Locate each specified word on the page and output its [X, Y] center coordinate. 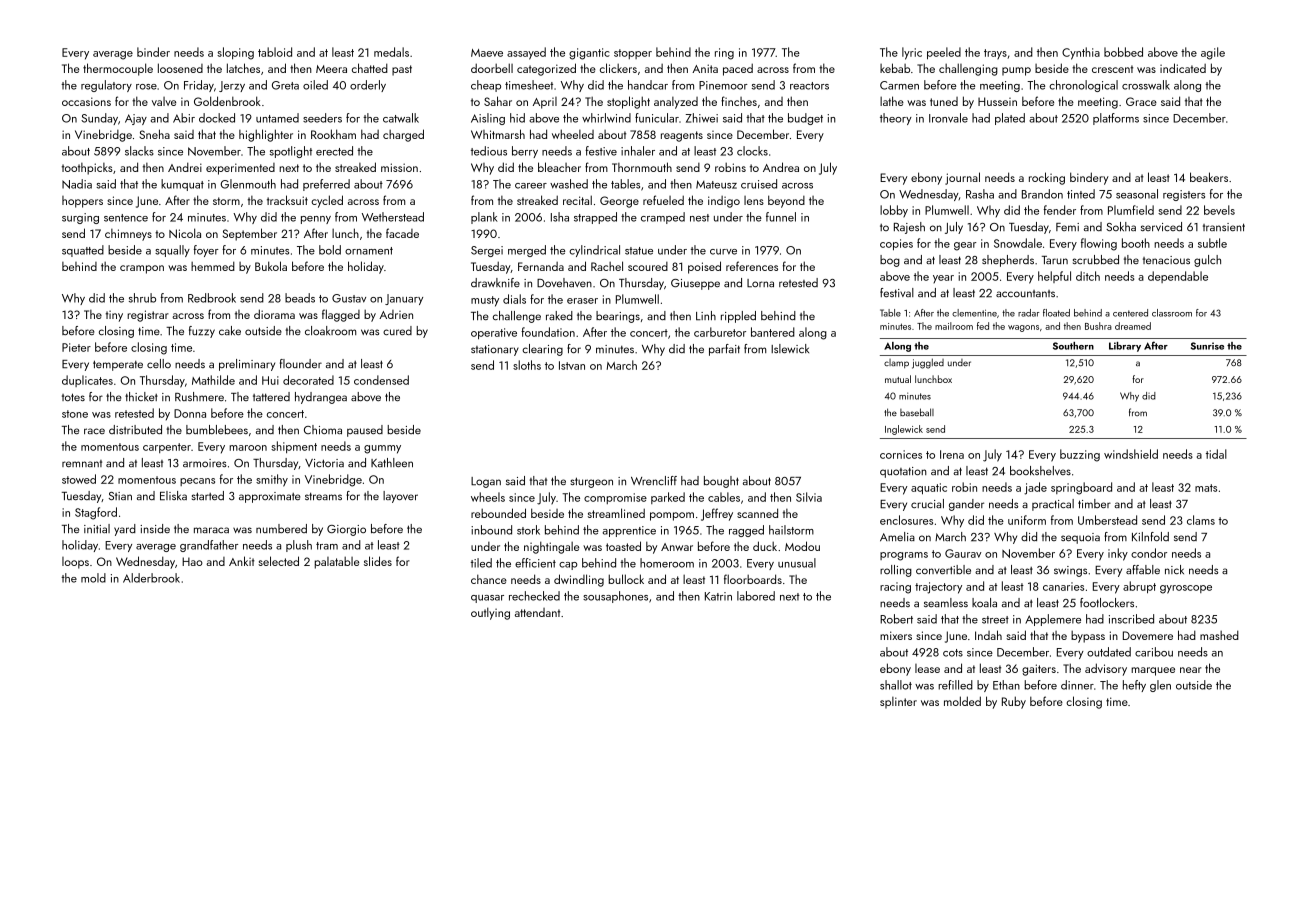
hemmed [213, 266]
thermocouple [118, 69]
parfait [724, 350]
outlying [490, 613]
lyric [912, 53]
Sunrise [1207, 346]
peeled [944, 53]
